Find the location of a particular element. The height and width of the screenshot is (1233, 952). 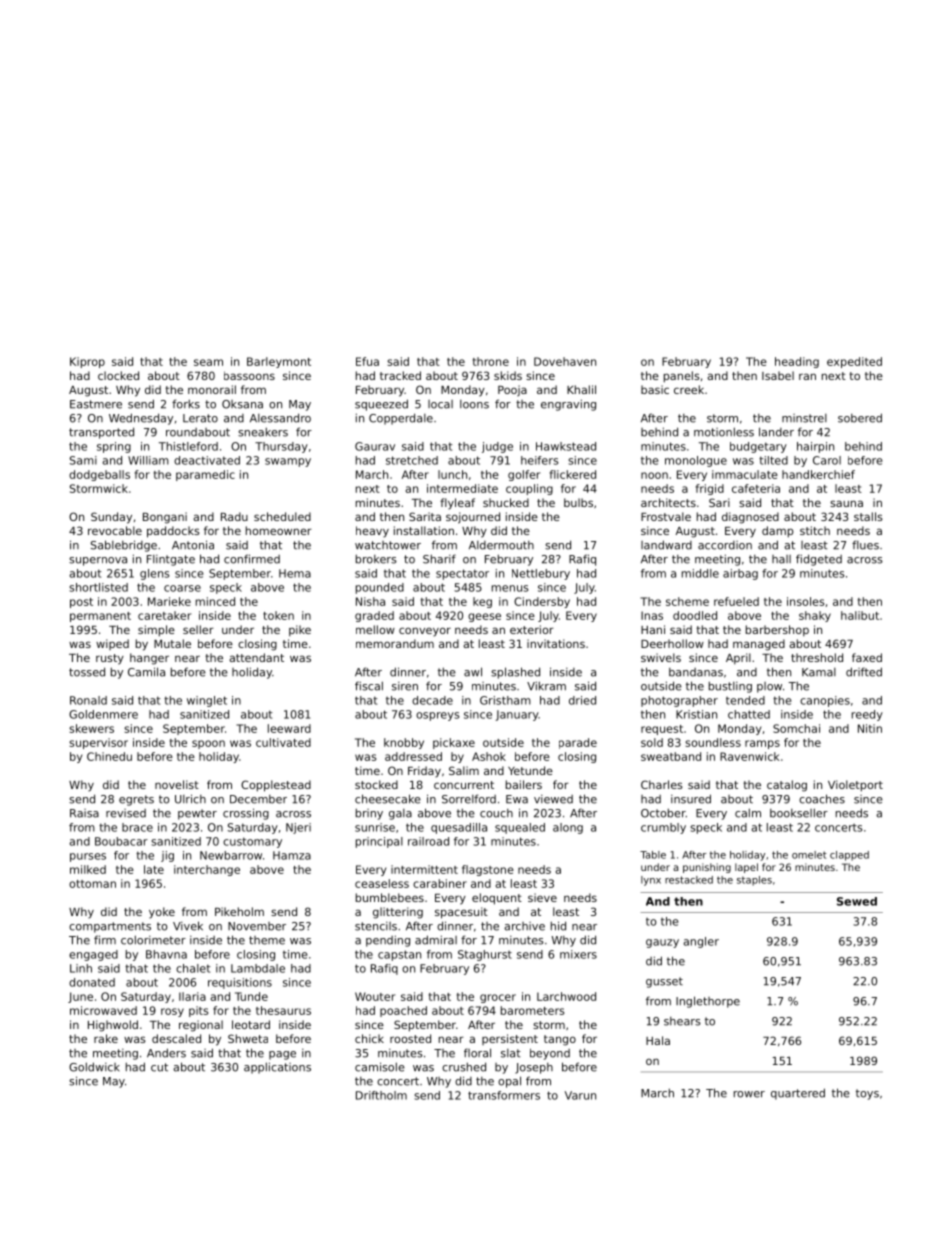

stretched is located at coordinates (412, 460).
